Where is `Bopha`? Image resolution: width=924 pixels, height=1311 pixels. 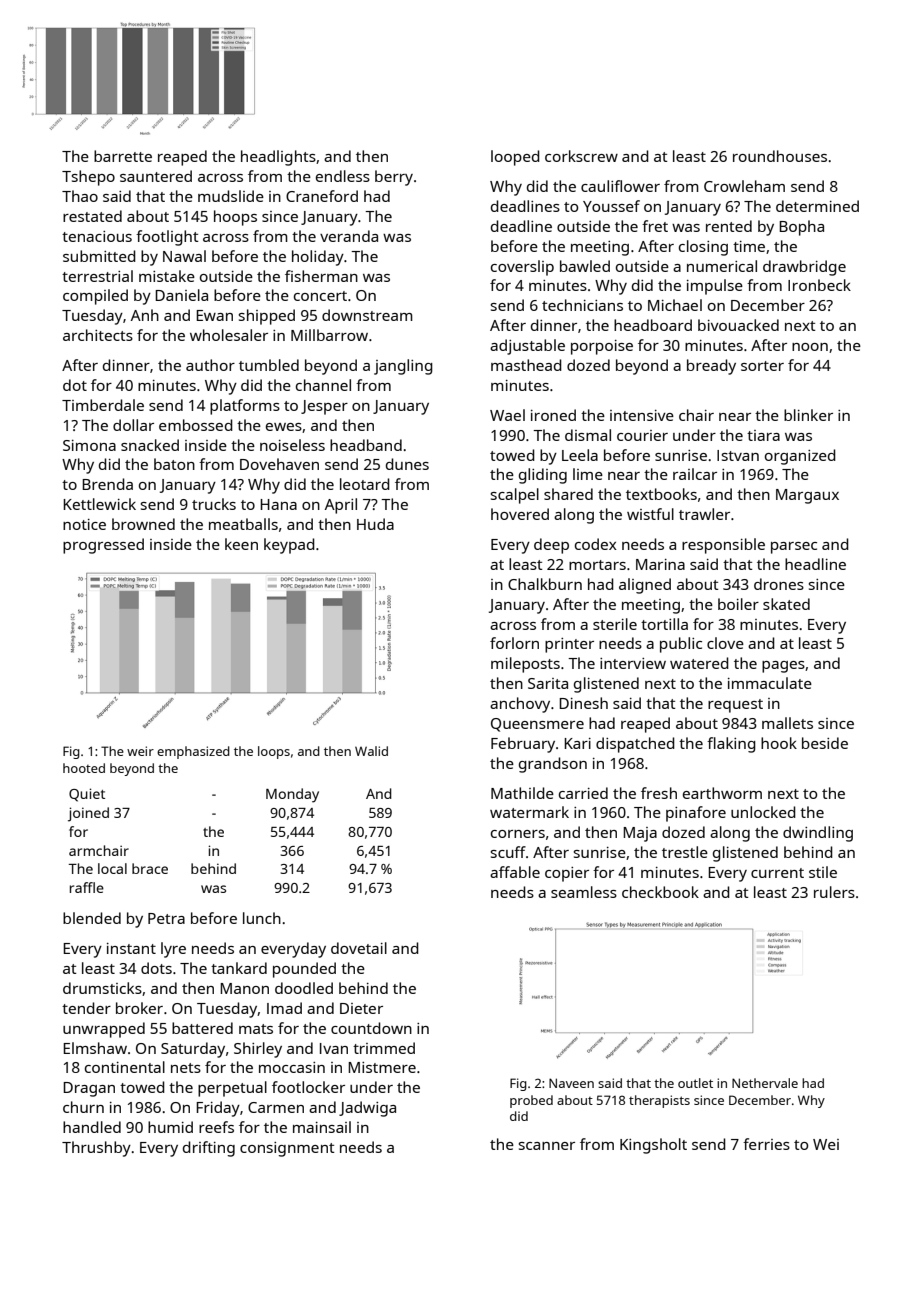
Bopha is located at coordinates (801, 228).
